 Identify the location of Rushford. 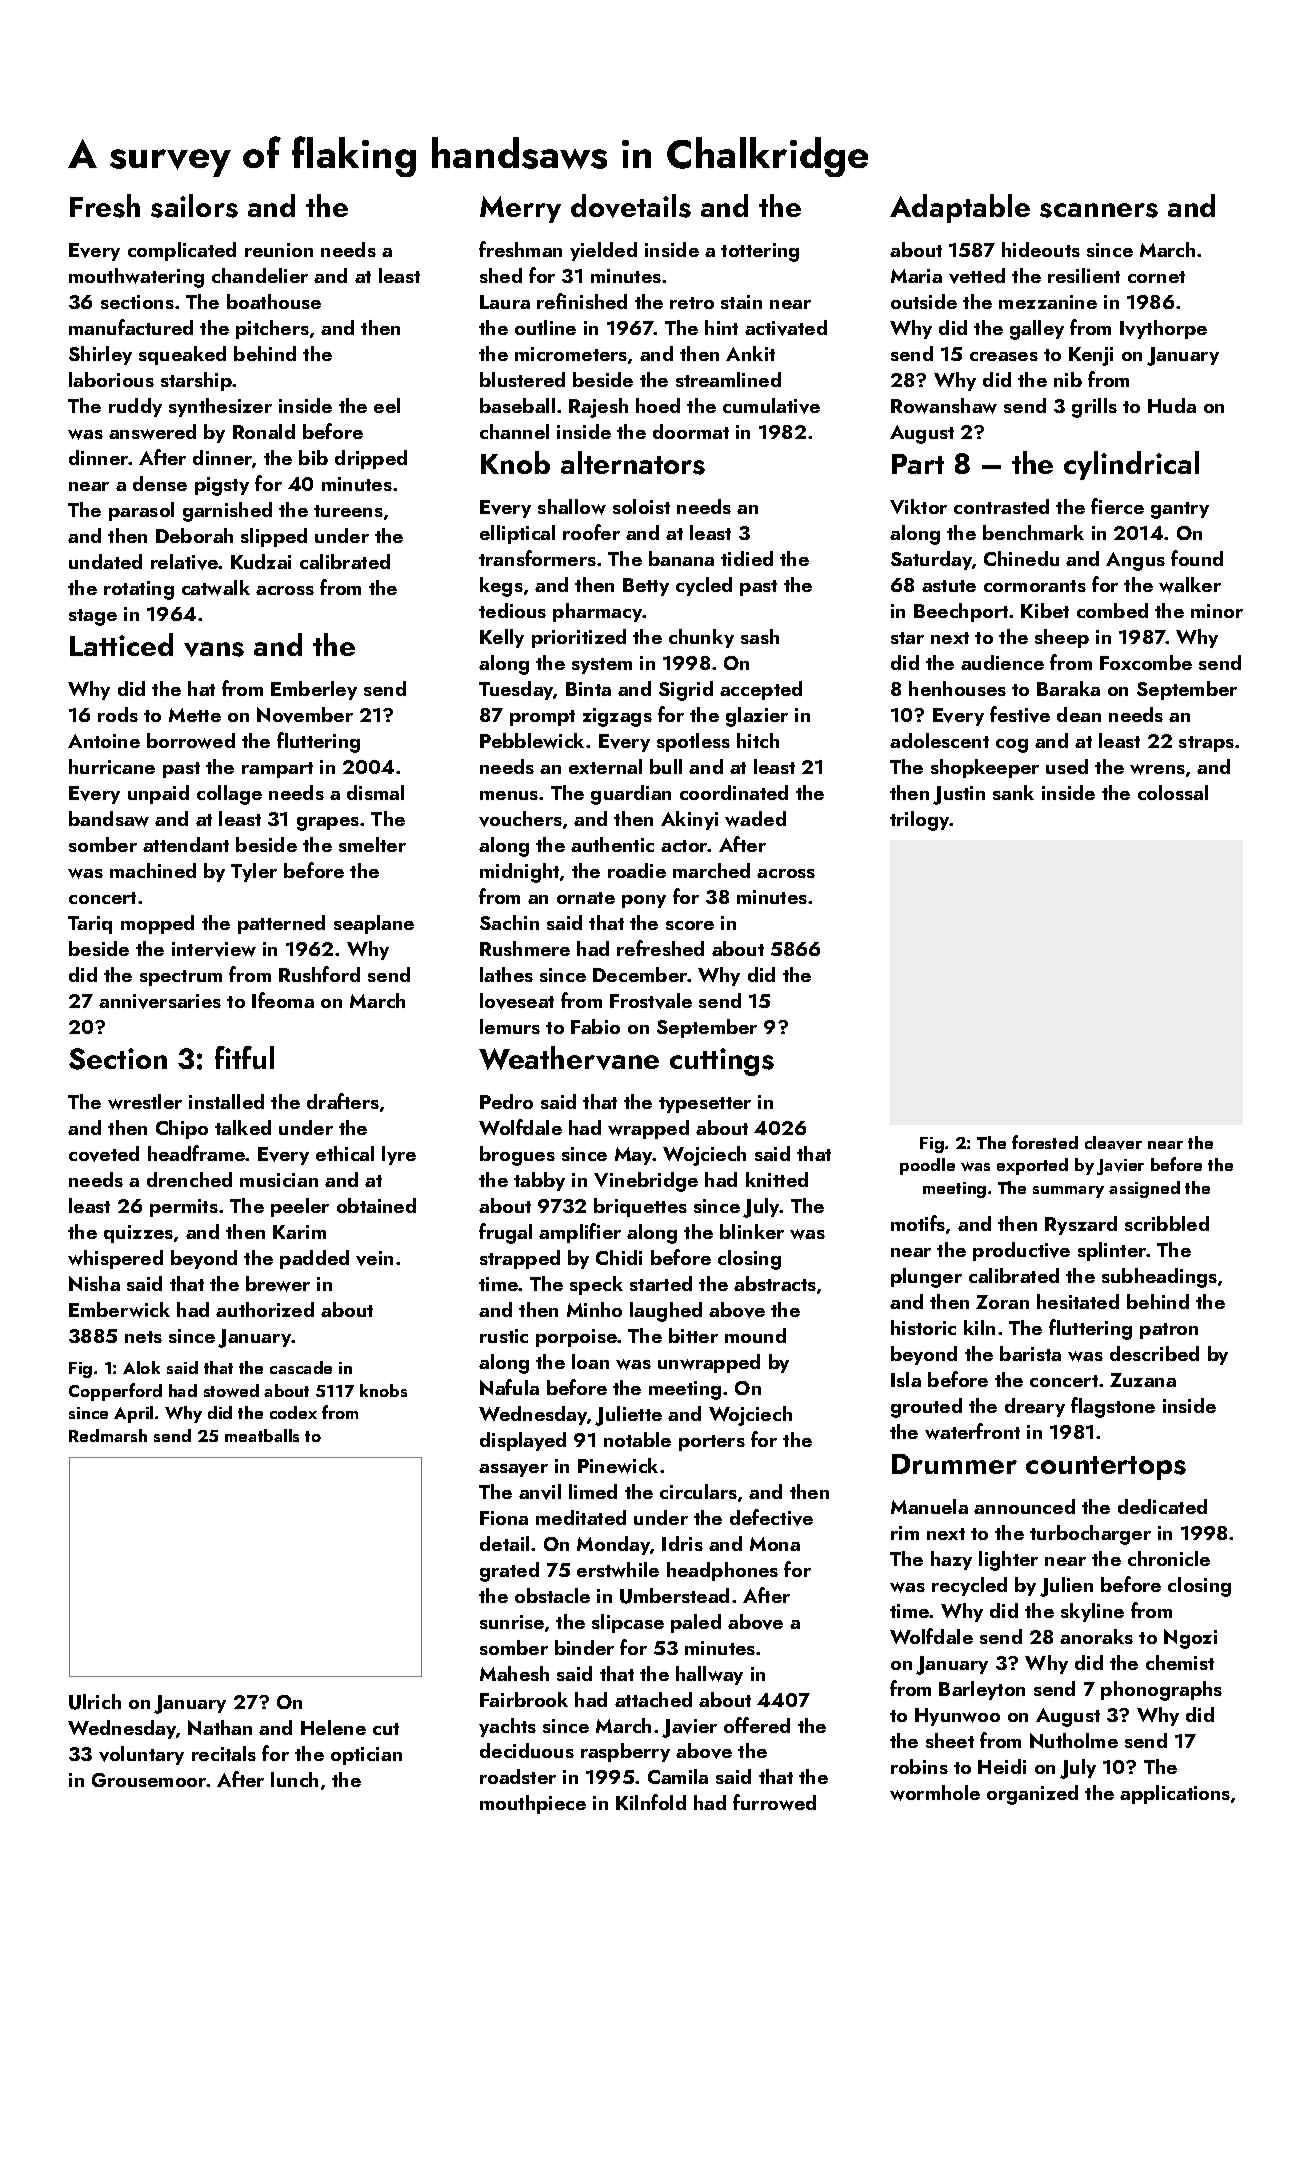
(319, 974).
